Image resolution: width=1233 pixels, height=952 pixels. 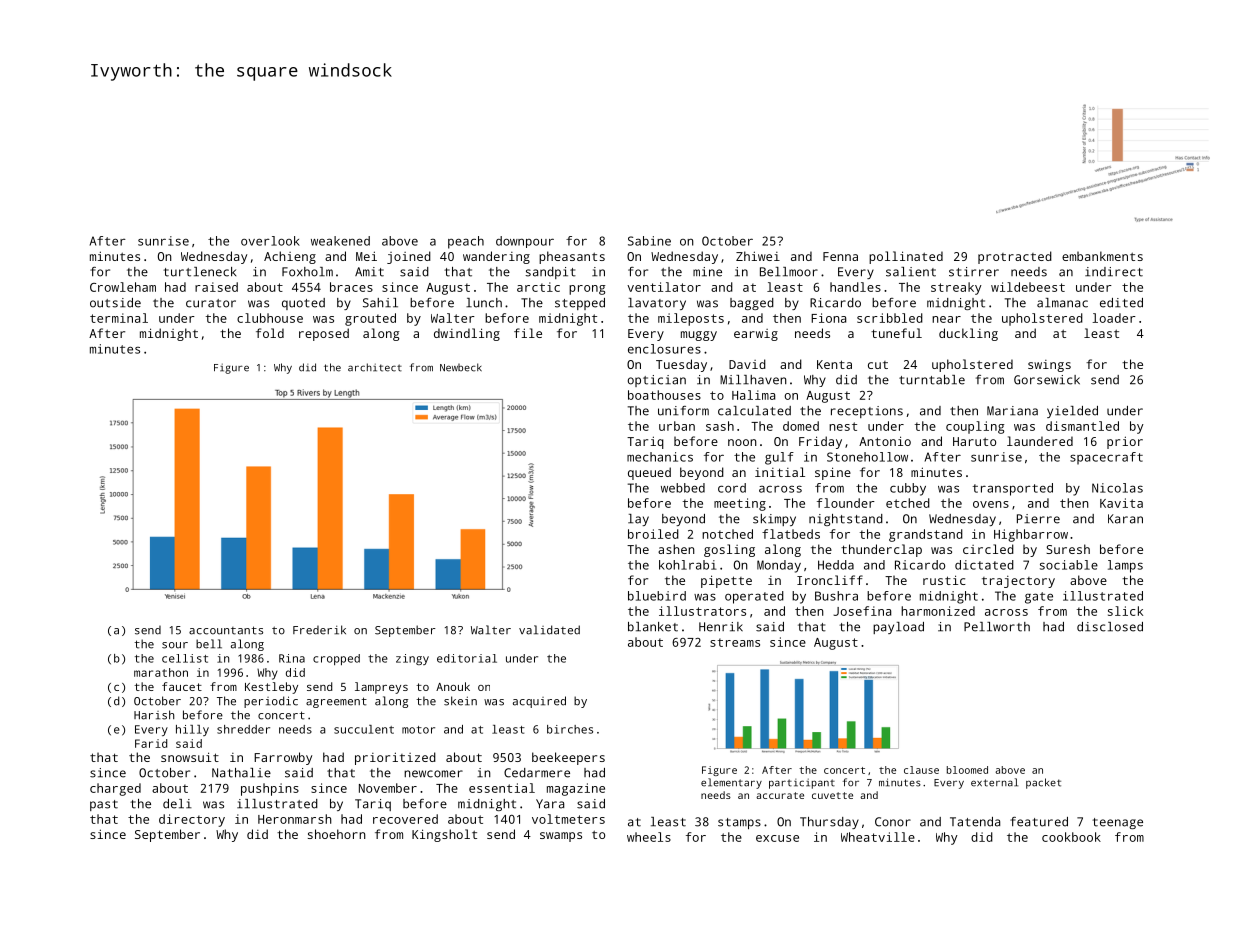 I want to click on spacecraft, so click(x=1106, y=458).
